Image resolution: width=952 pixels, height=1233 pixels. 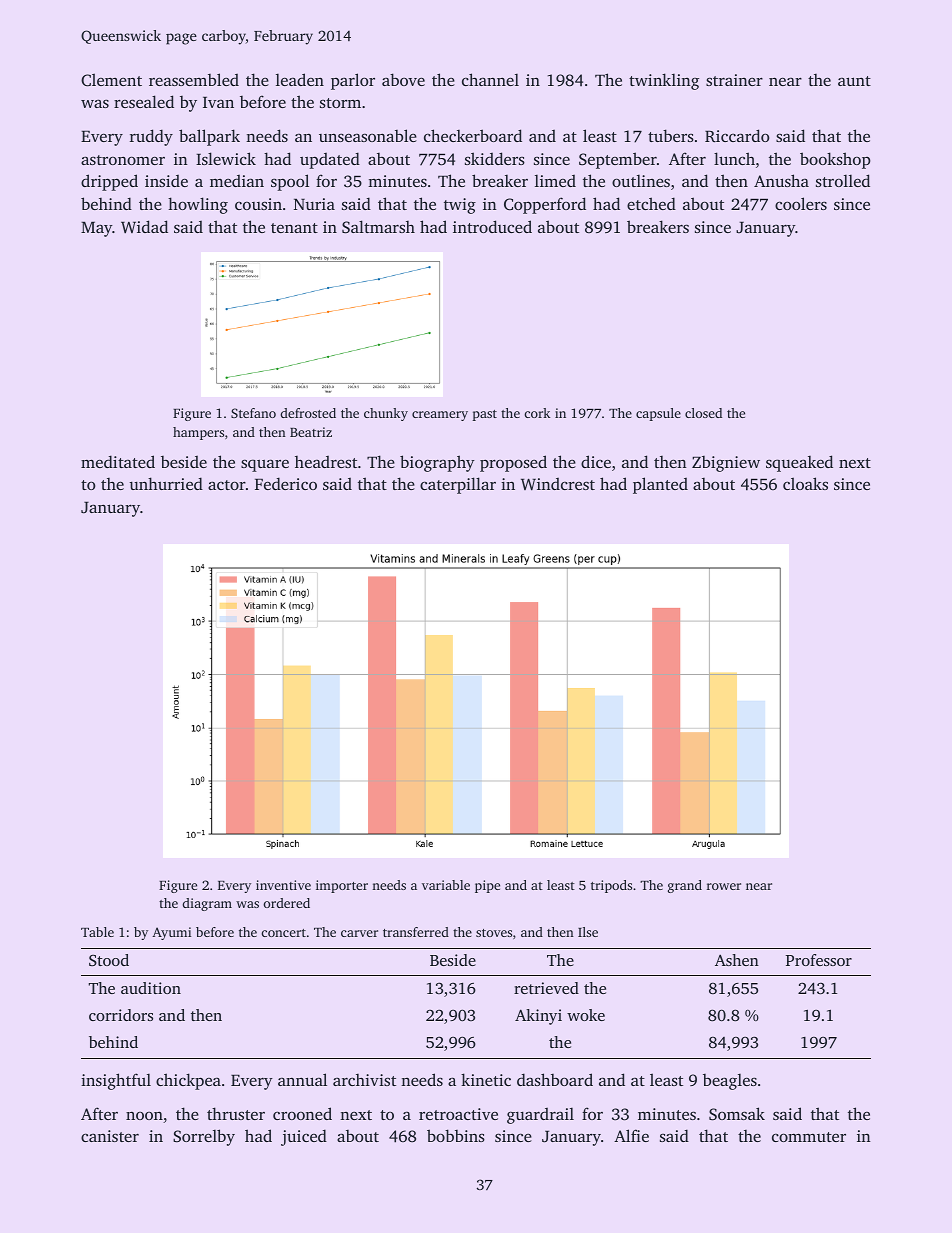 What do you see at coordinates (734, 80) in the image?
I see `strainer` at bounding box center [734, 80].
